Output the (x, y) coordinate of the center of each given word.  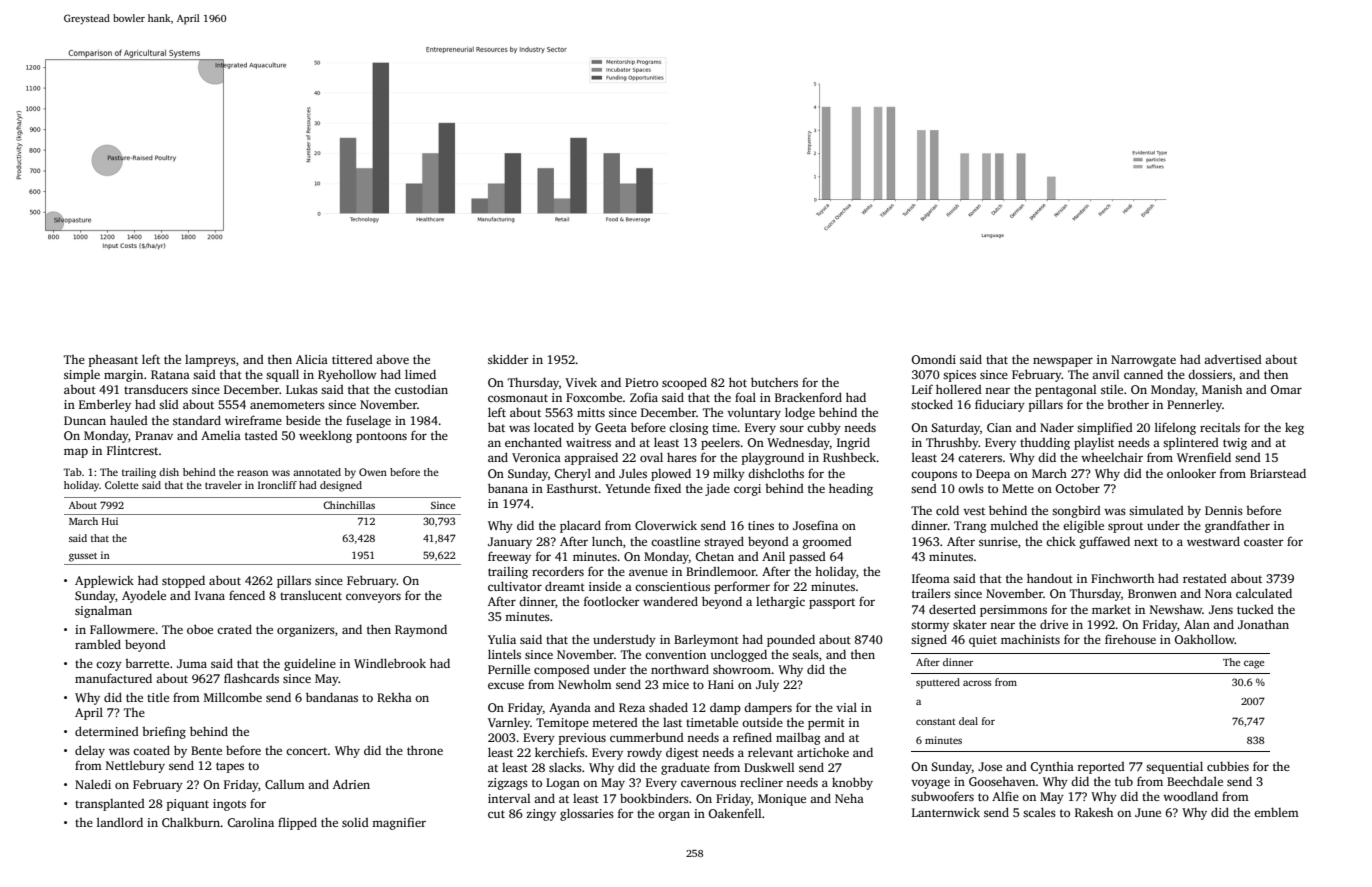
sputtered (938, 683)
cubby (824, 429)
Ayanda (570, 708)
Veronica (536, 457)
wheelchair (1112, 457)
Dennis (1224, 510)
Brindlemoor (721, 571)
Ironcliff (277, 485)
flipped (297, 823)
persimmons (1013, 611)
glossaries (587, 814)
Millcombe (233, 697)
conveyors (373, 598)
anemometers (287, 405)
